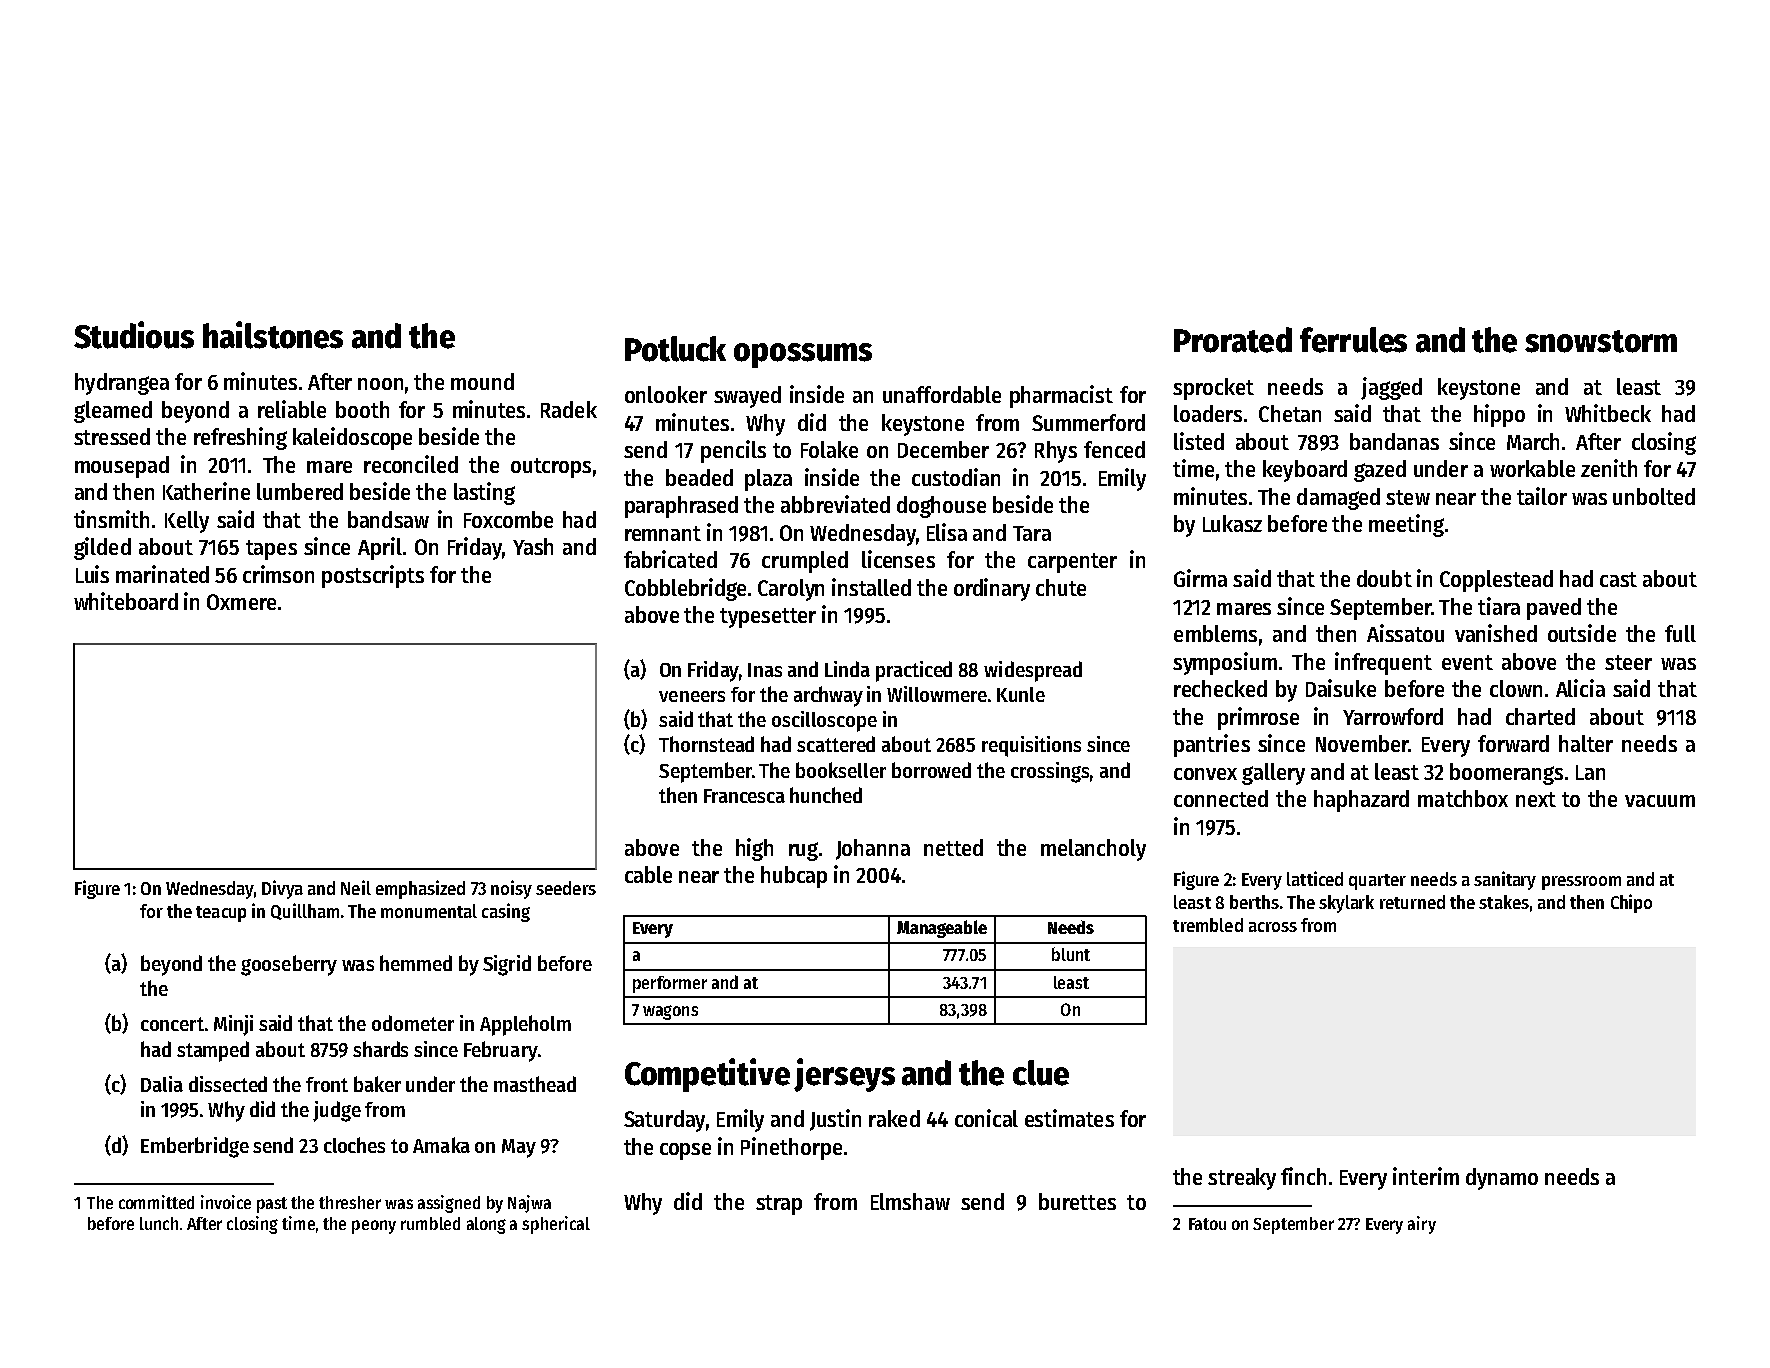  What do you see at coordinates (835, 504) in the screenshot?
I see `abbreviated` at bounding box center [835, 504].
